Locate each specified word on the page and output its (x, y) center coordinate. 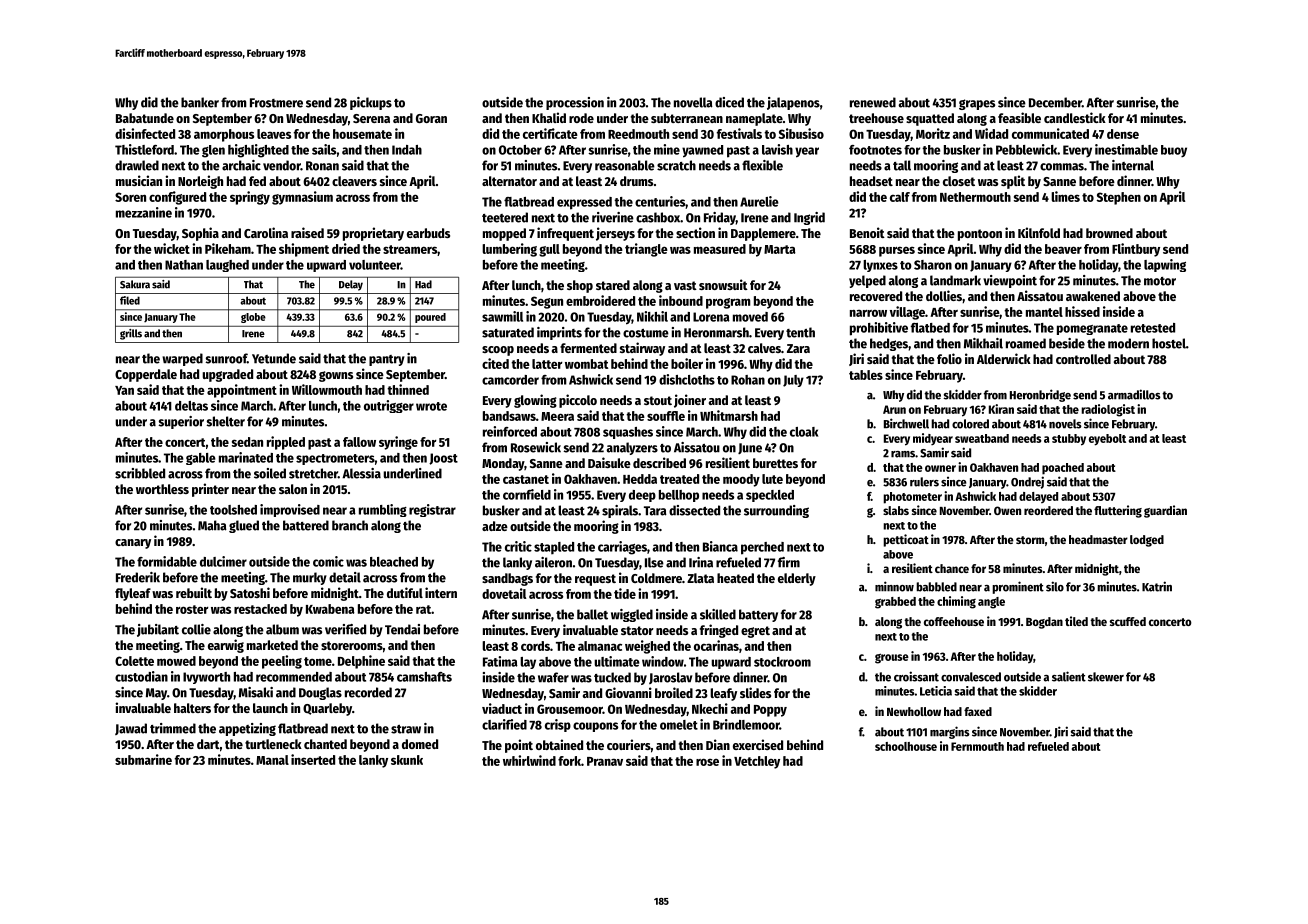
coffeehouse (954, 621)
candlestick (1075, 117)
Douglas (320, 693)
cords (535, 646)
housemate (362, 134)
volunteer (375, 265)
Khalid (549, 117)
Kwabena (330, 609)
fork (569, 761)
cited (495, 363)
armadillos (1134, 394)
